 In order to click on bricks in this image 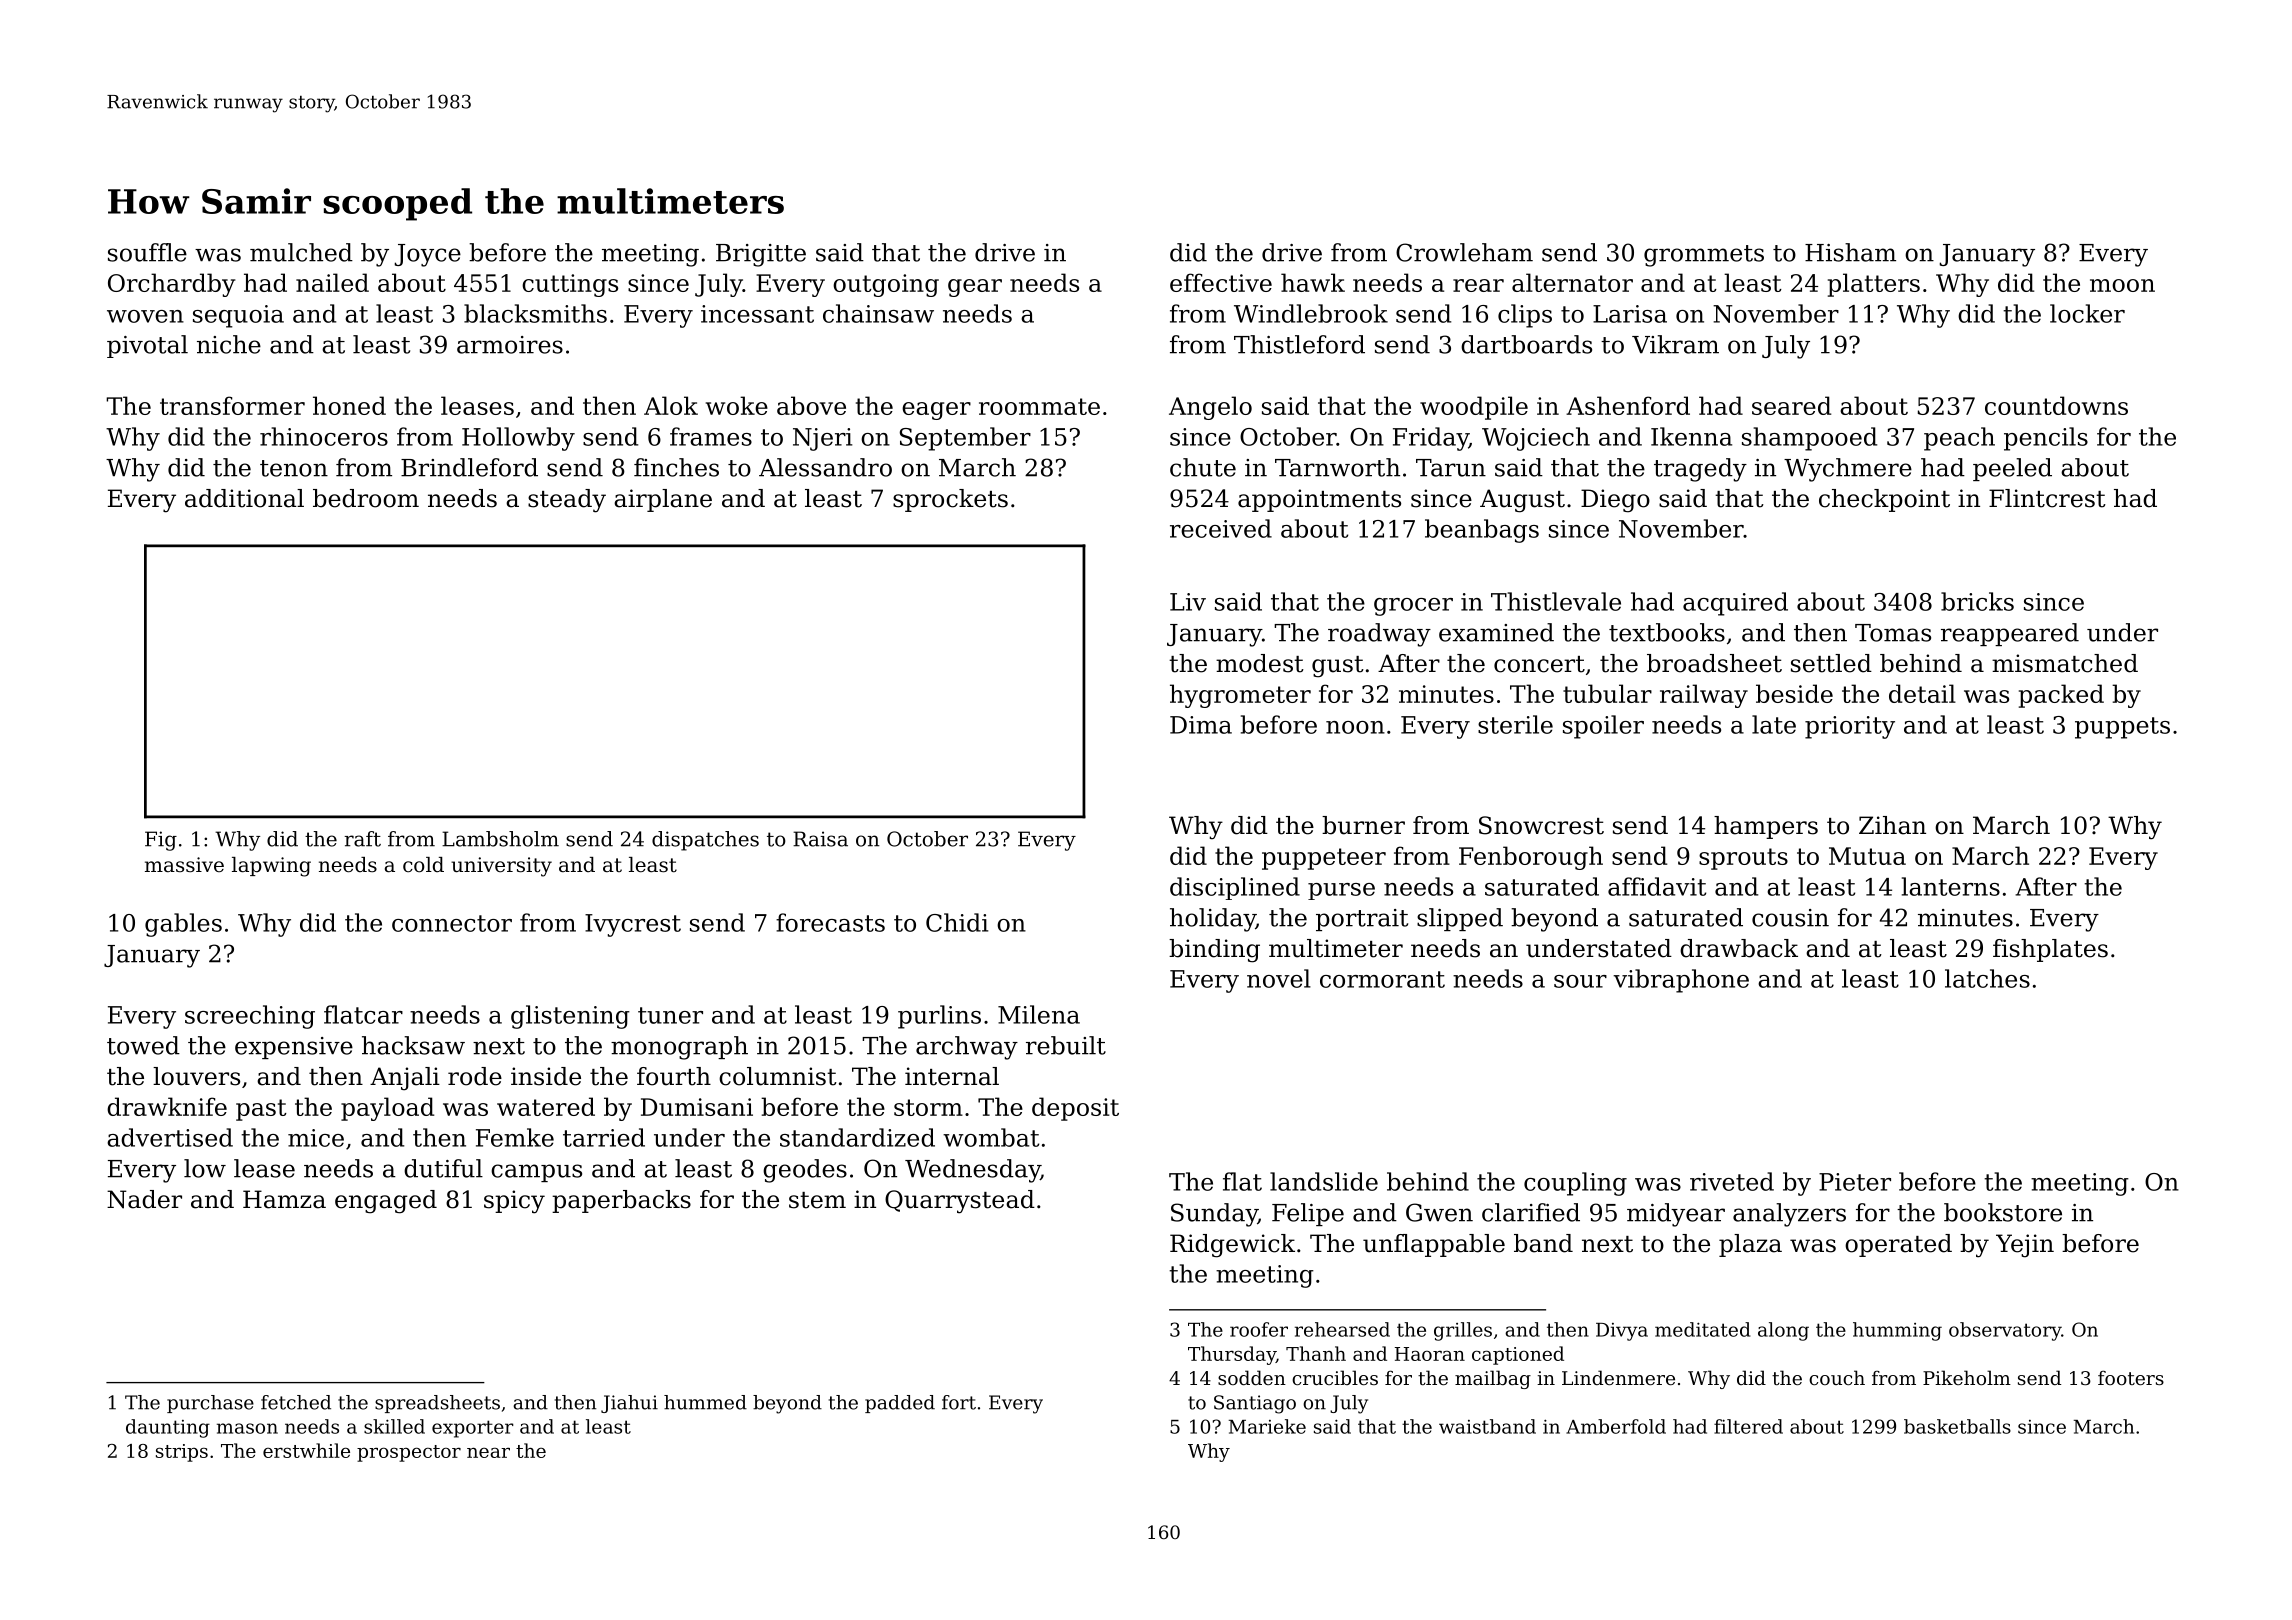, I will do `click(1977, 601)`.
